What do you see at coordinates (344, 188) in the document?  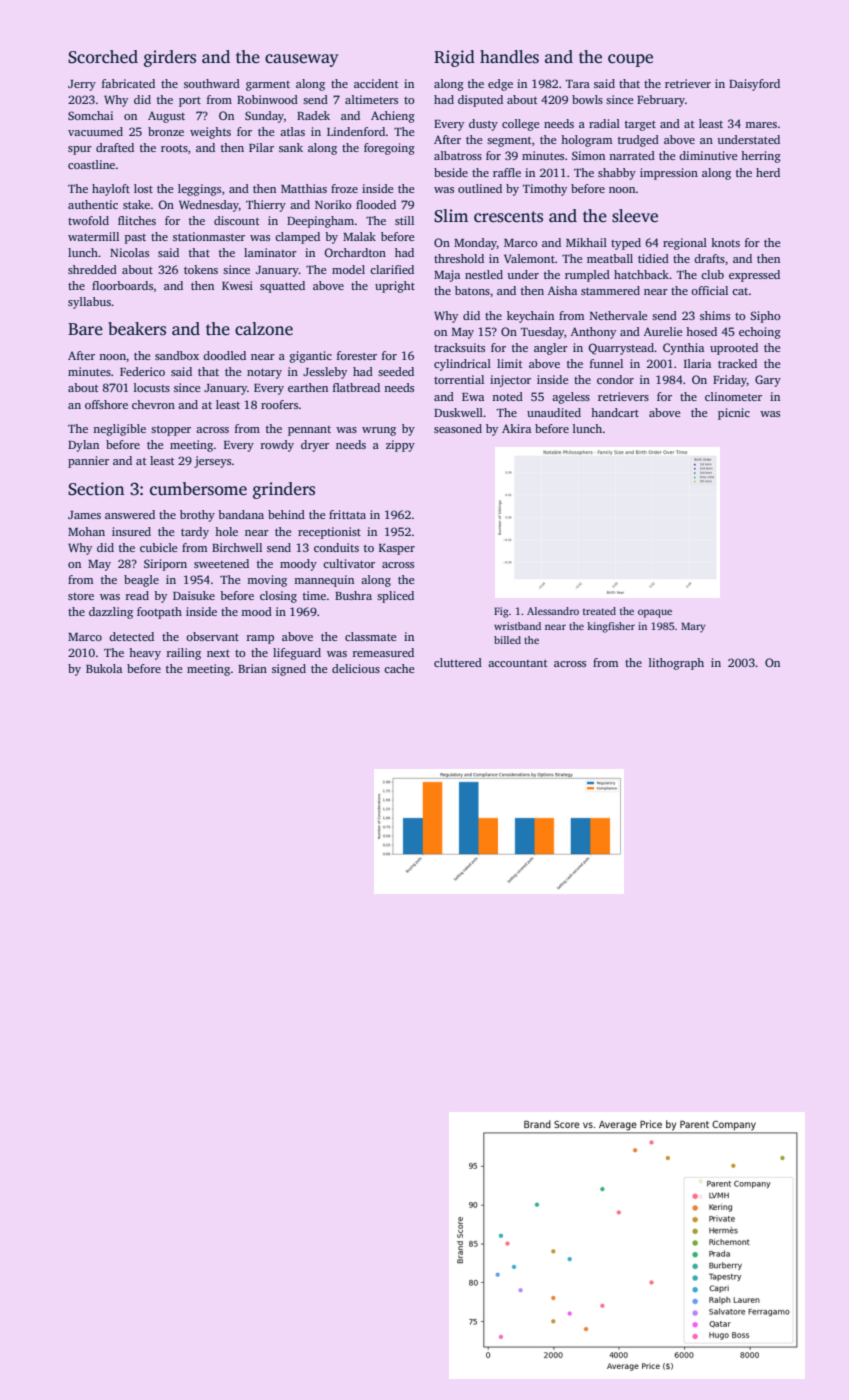 I see `froze` at bounding box center [344, 188].
